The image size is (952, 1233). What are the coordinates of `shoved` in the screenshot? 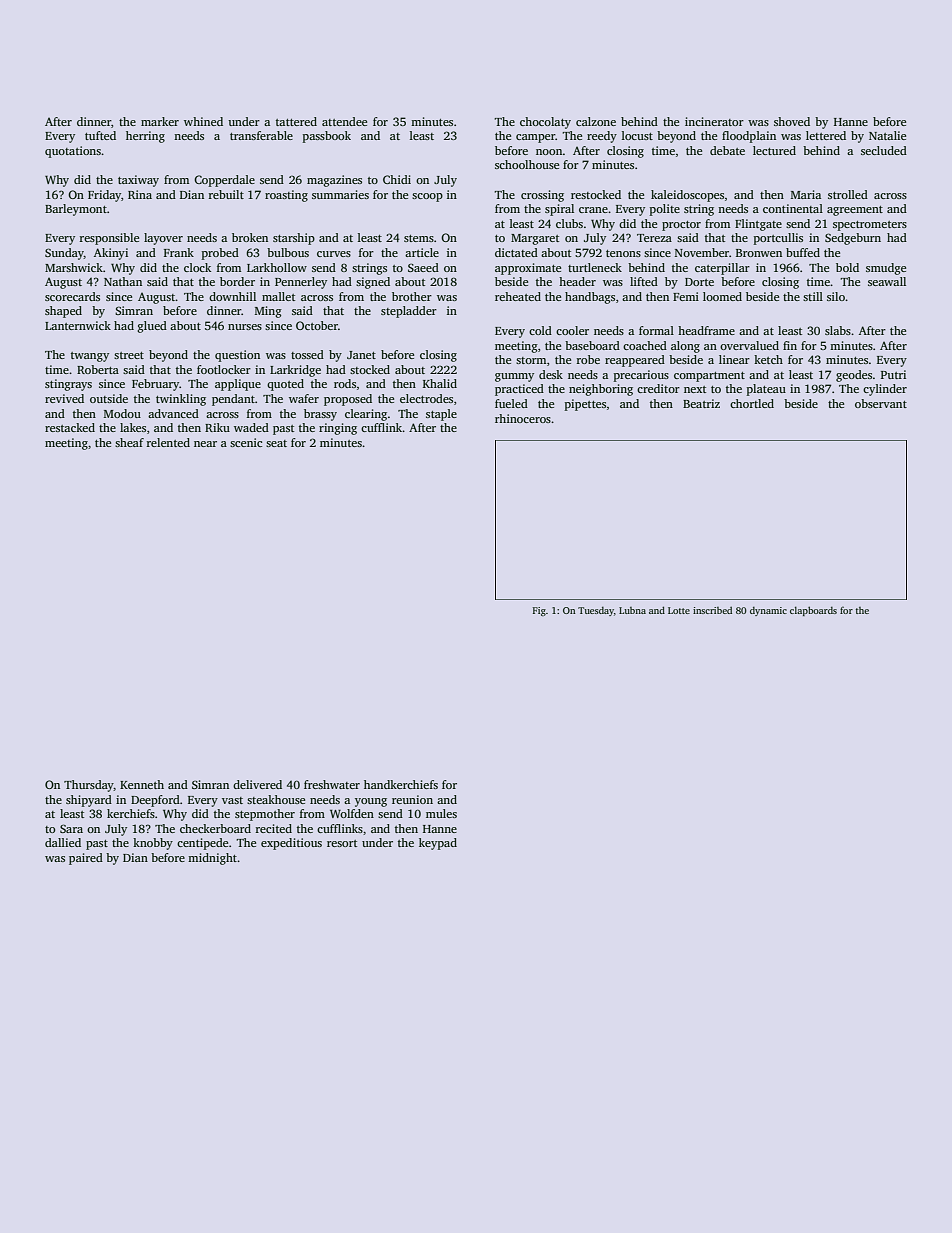 It's located at (792, 121).
